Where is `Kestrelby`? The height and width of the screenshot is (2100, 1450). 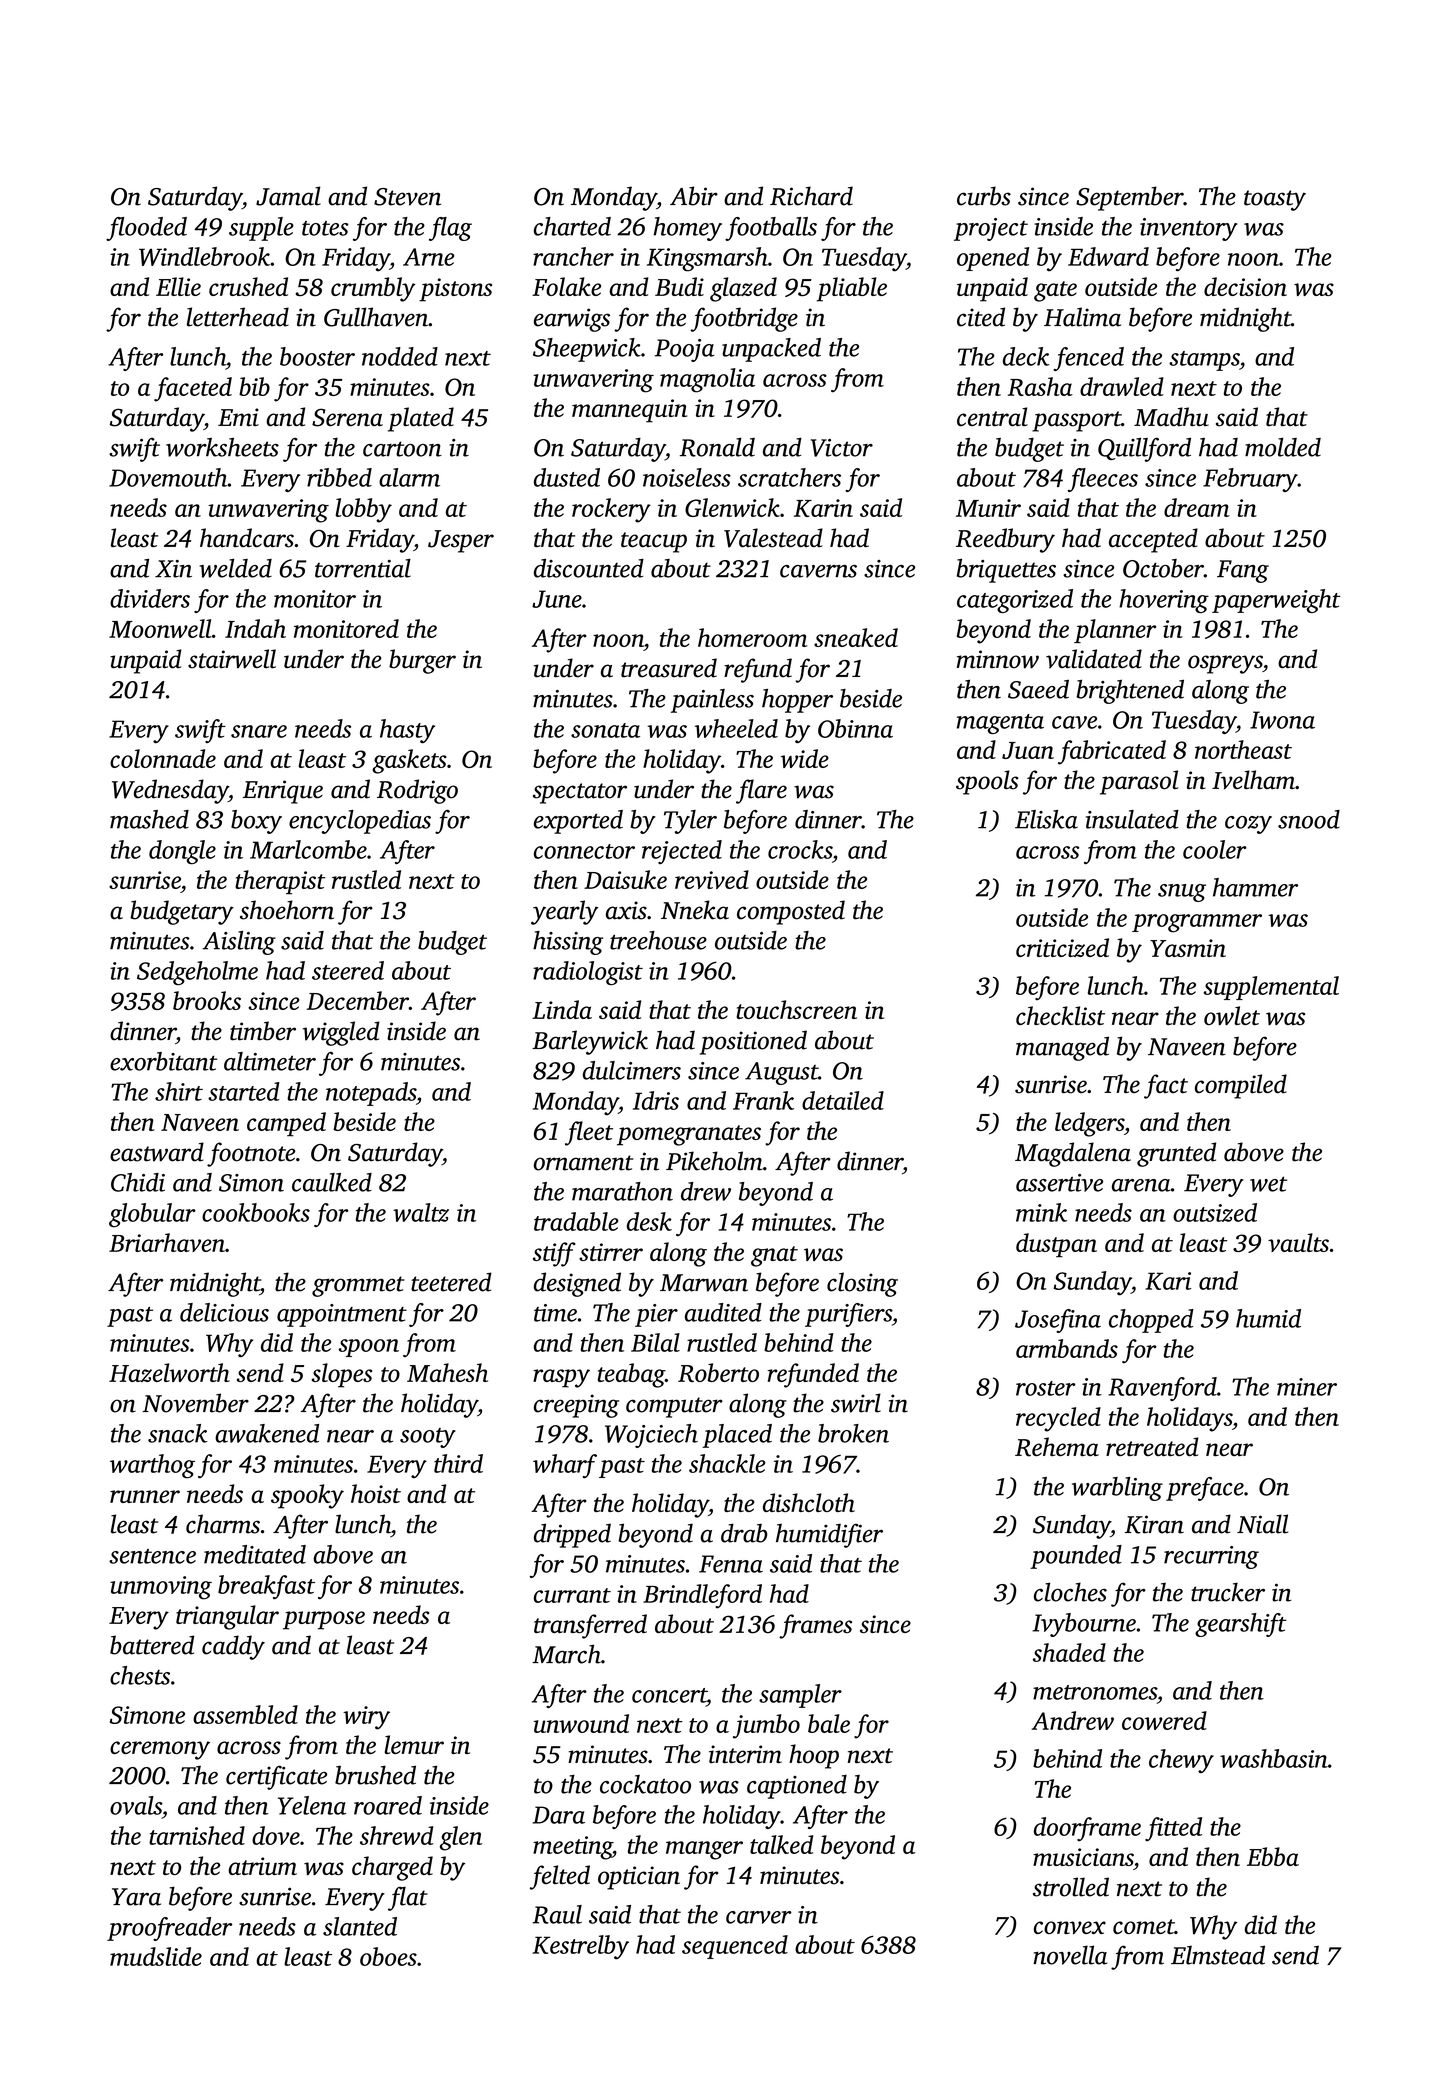
Kestrelby is located at coordinates (580, 1947).
